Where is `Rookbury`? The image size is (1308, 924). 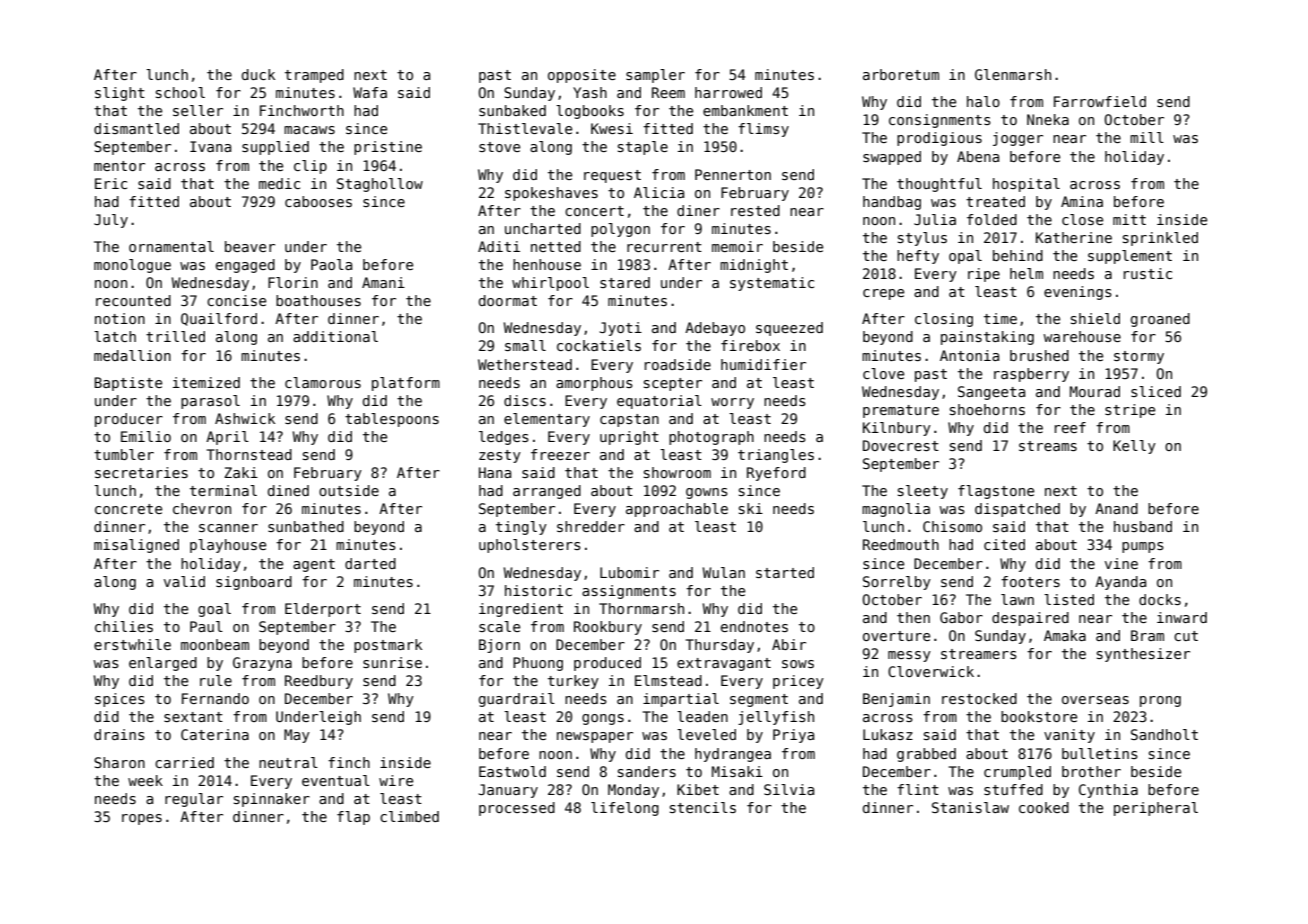
Rookbury is located at coordinates (608, 628).
